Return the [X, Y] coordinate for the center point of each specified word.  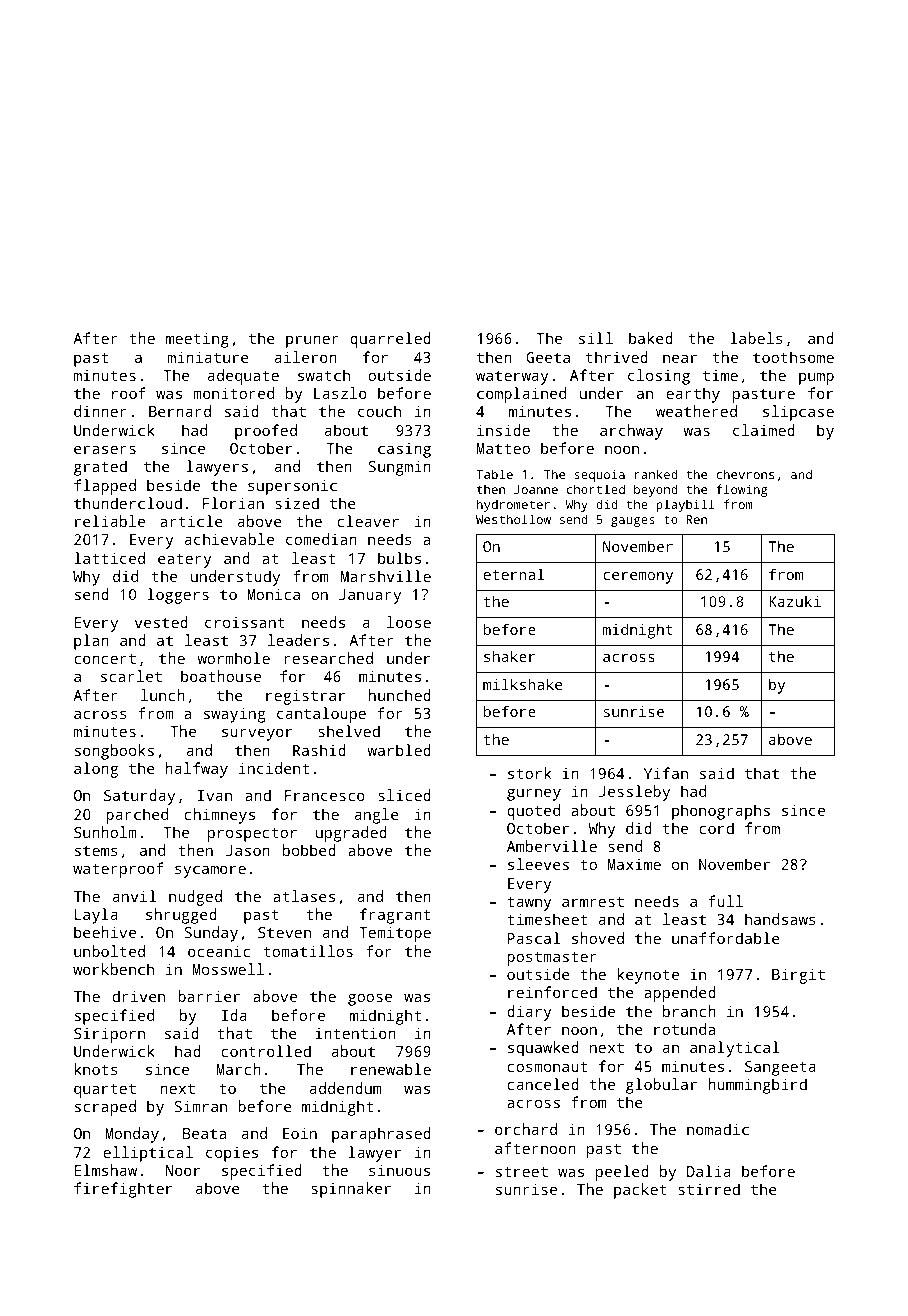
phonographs [721, 812]
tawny [529, 903]
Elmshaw [106, 1170]
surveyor [257, 734]
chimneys [220, 816]
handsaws [780, 919]
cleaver [368, 521]
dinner [100, 411]
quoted [533, 812]
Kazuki [795, 601]
